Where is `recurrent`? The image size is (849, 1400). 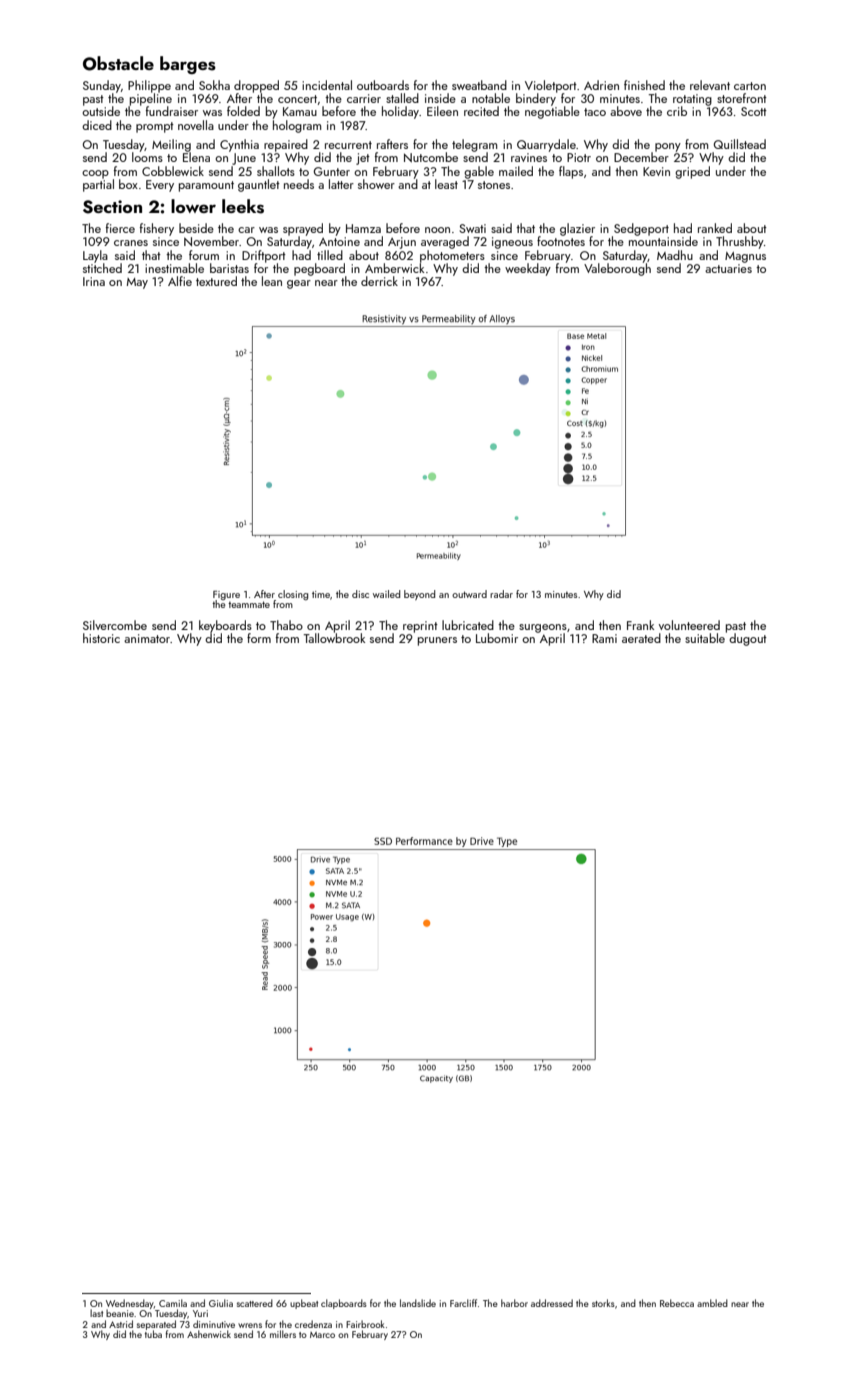 recurrent is located at coordinates (348, 145).
